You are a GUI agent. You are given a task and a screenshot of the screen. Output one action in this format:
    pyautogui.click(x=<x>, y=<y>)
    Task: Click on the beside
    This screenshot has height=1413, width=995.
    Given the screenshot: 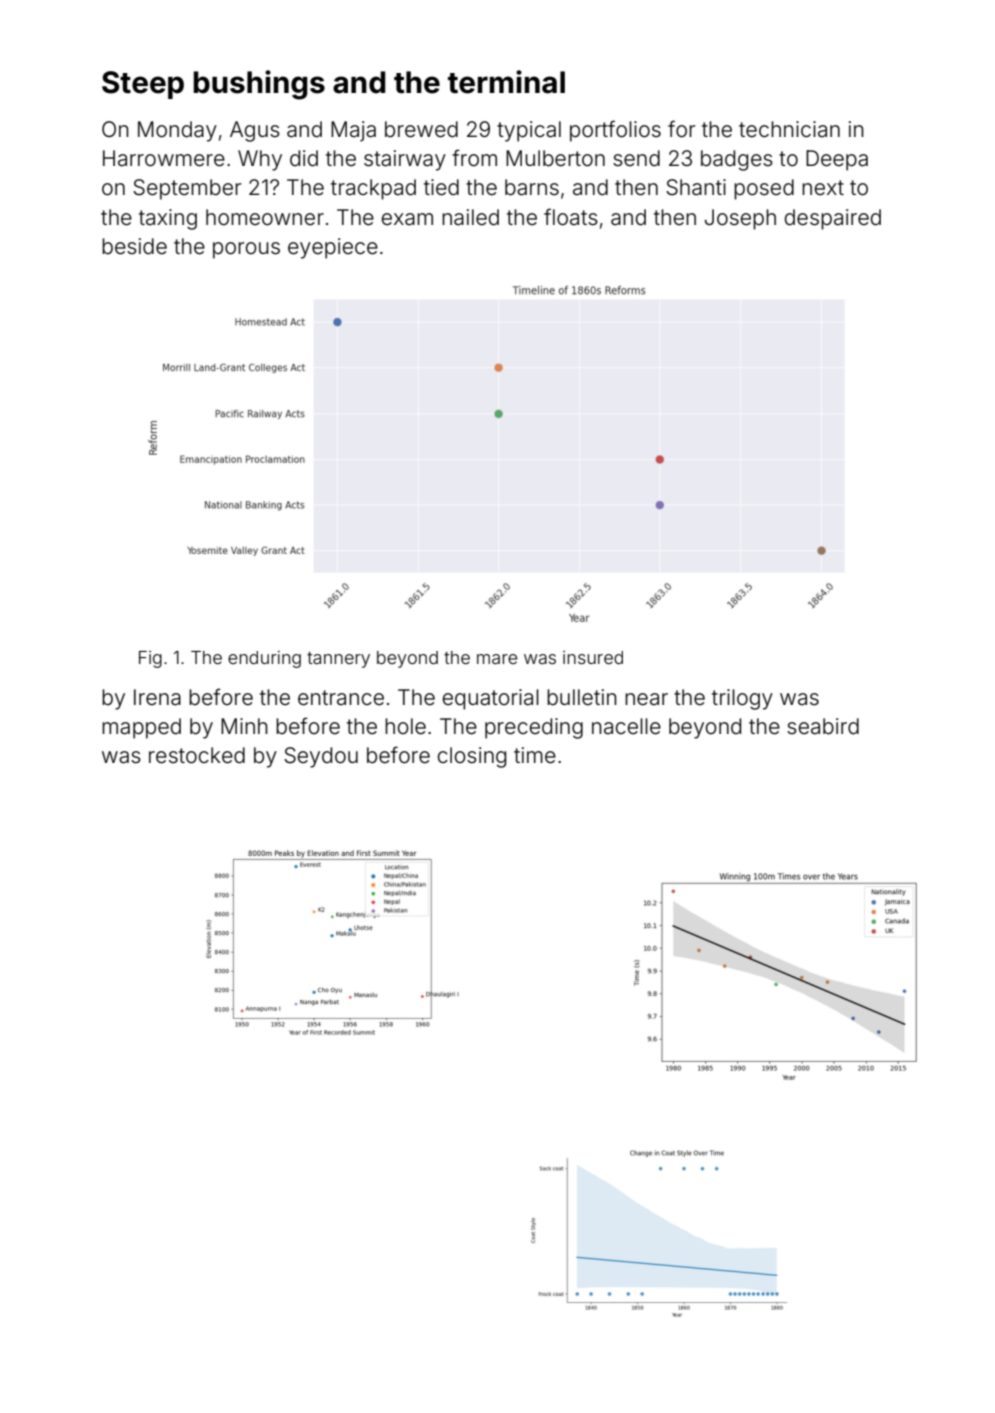 What is the action you would take?
    pyautogui.click(x=134, y=246)
